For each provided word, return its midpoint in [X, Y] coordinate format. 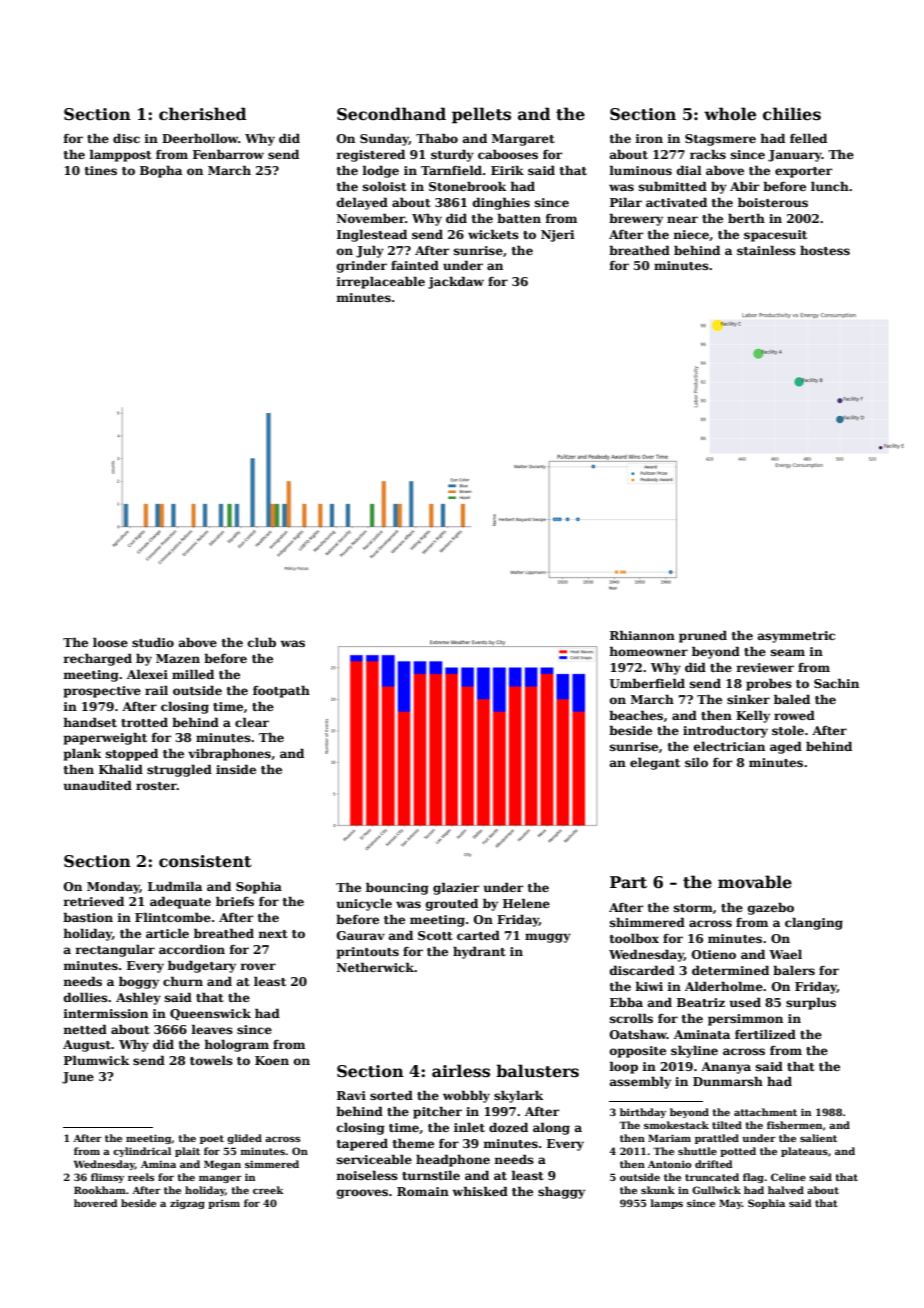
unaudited [98, 785]
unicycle [364, 905]
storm [693, 908]
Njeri [558, 236]
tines [101, 170]
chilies [792, 114]
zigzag [187, 1204]
